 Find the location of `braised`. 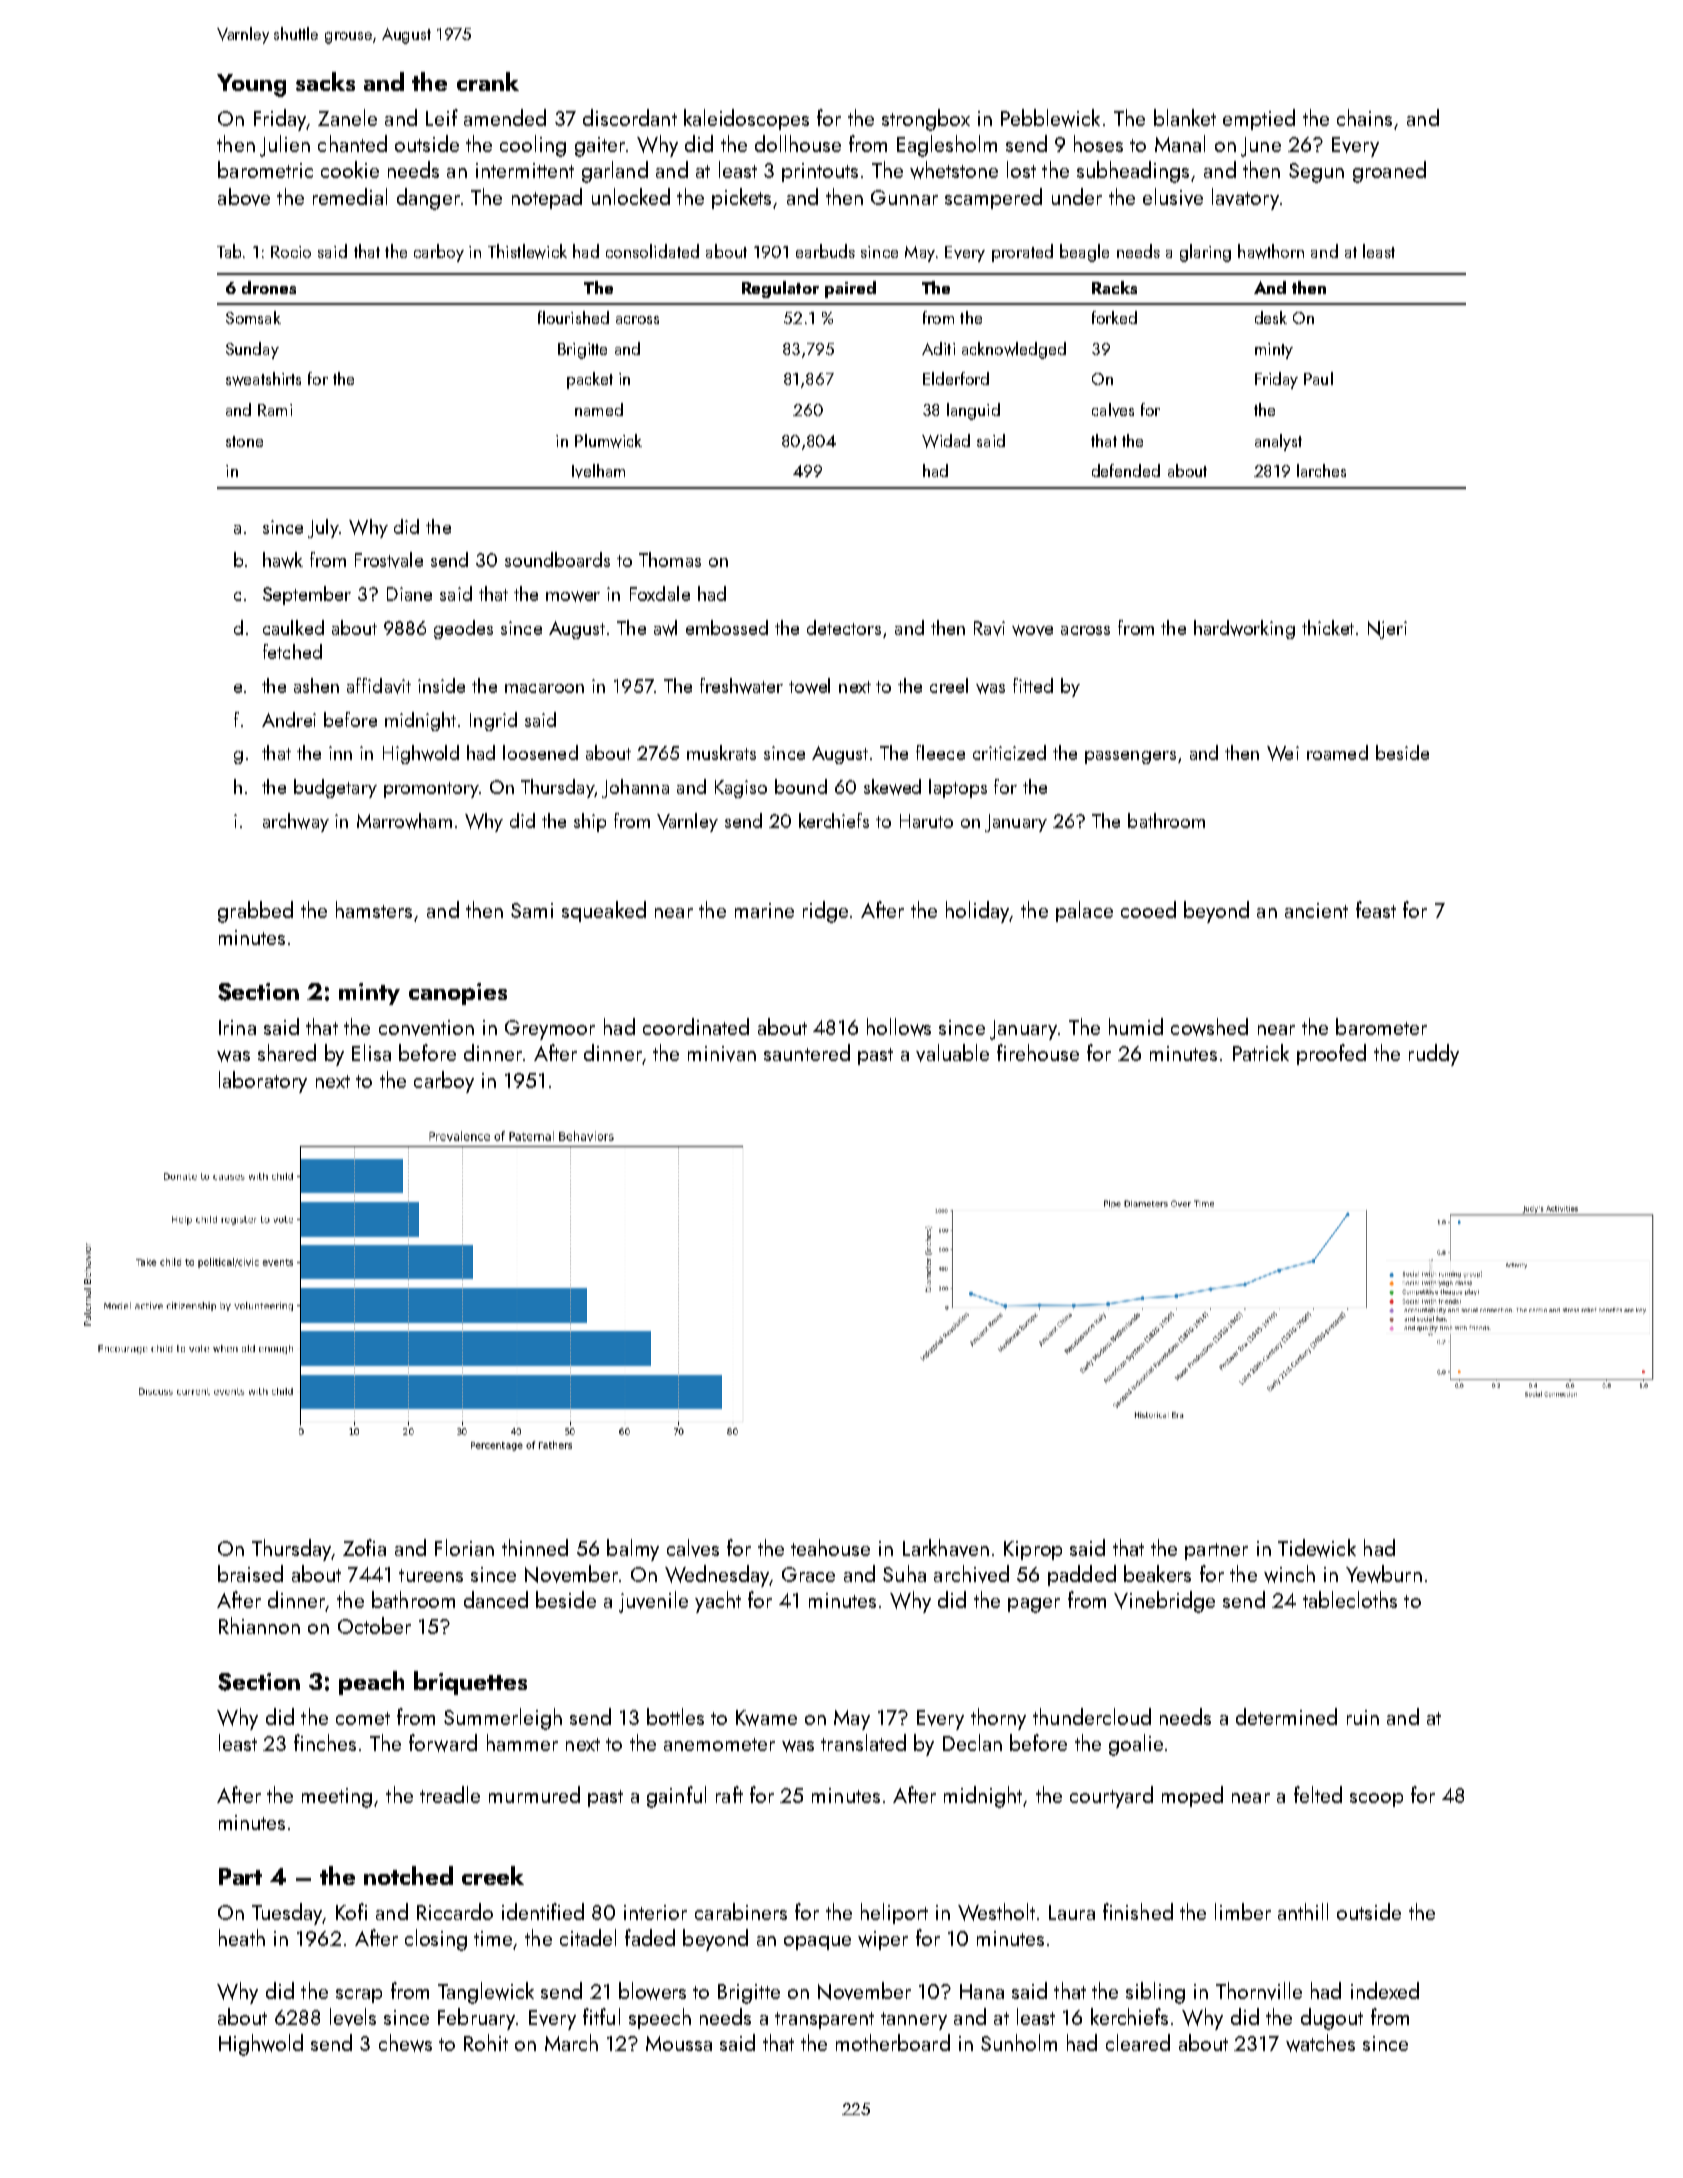

braised is located at coordinates (250, 1573).
